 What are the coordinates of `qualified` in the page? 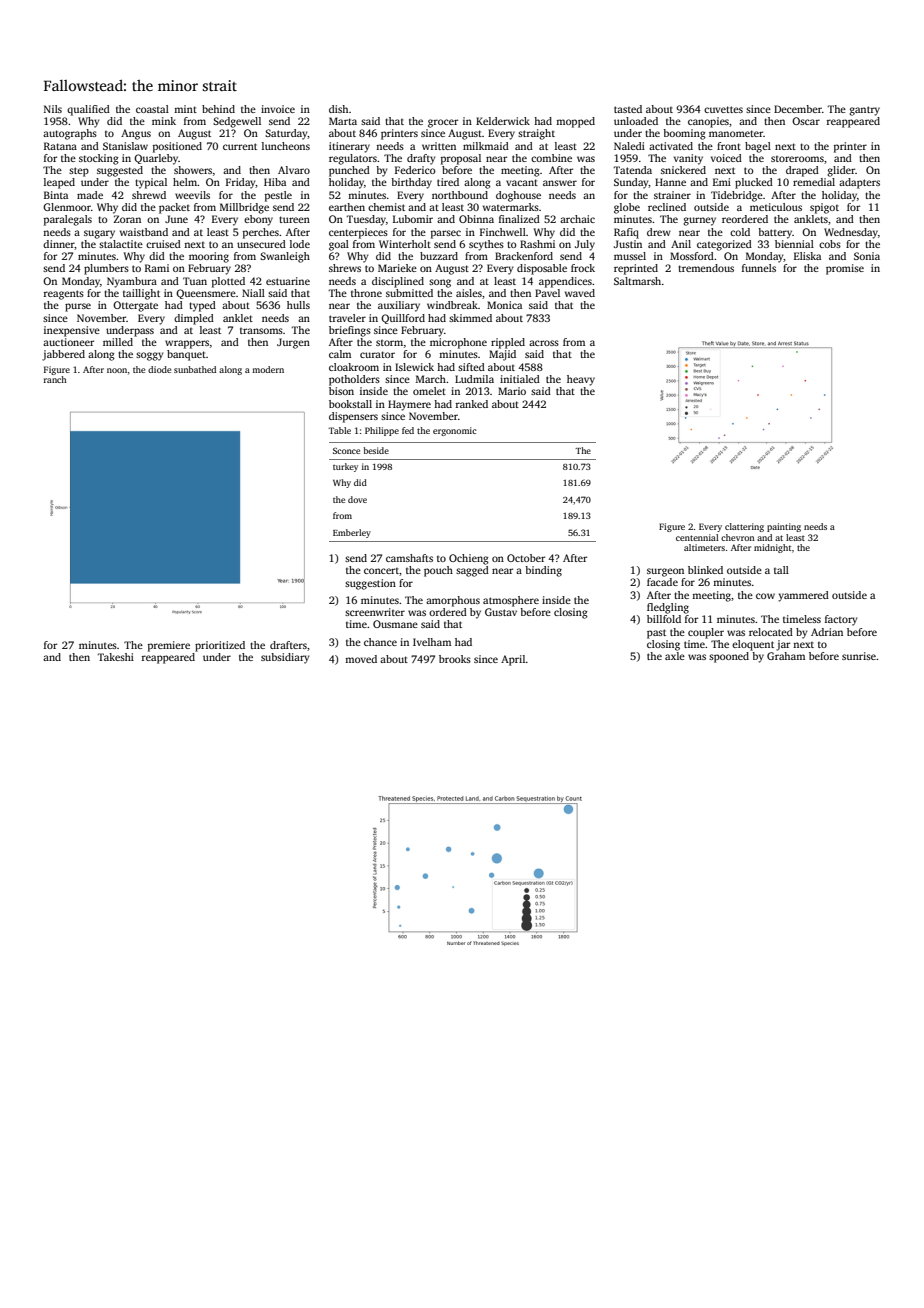 It's located at (88, 110).
